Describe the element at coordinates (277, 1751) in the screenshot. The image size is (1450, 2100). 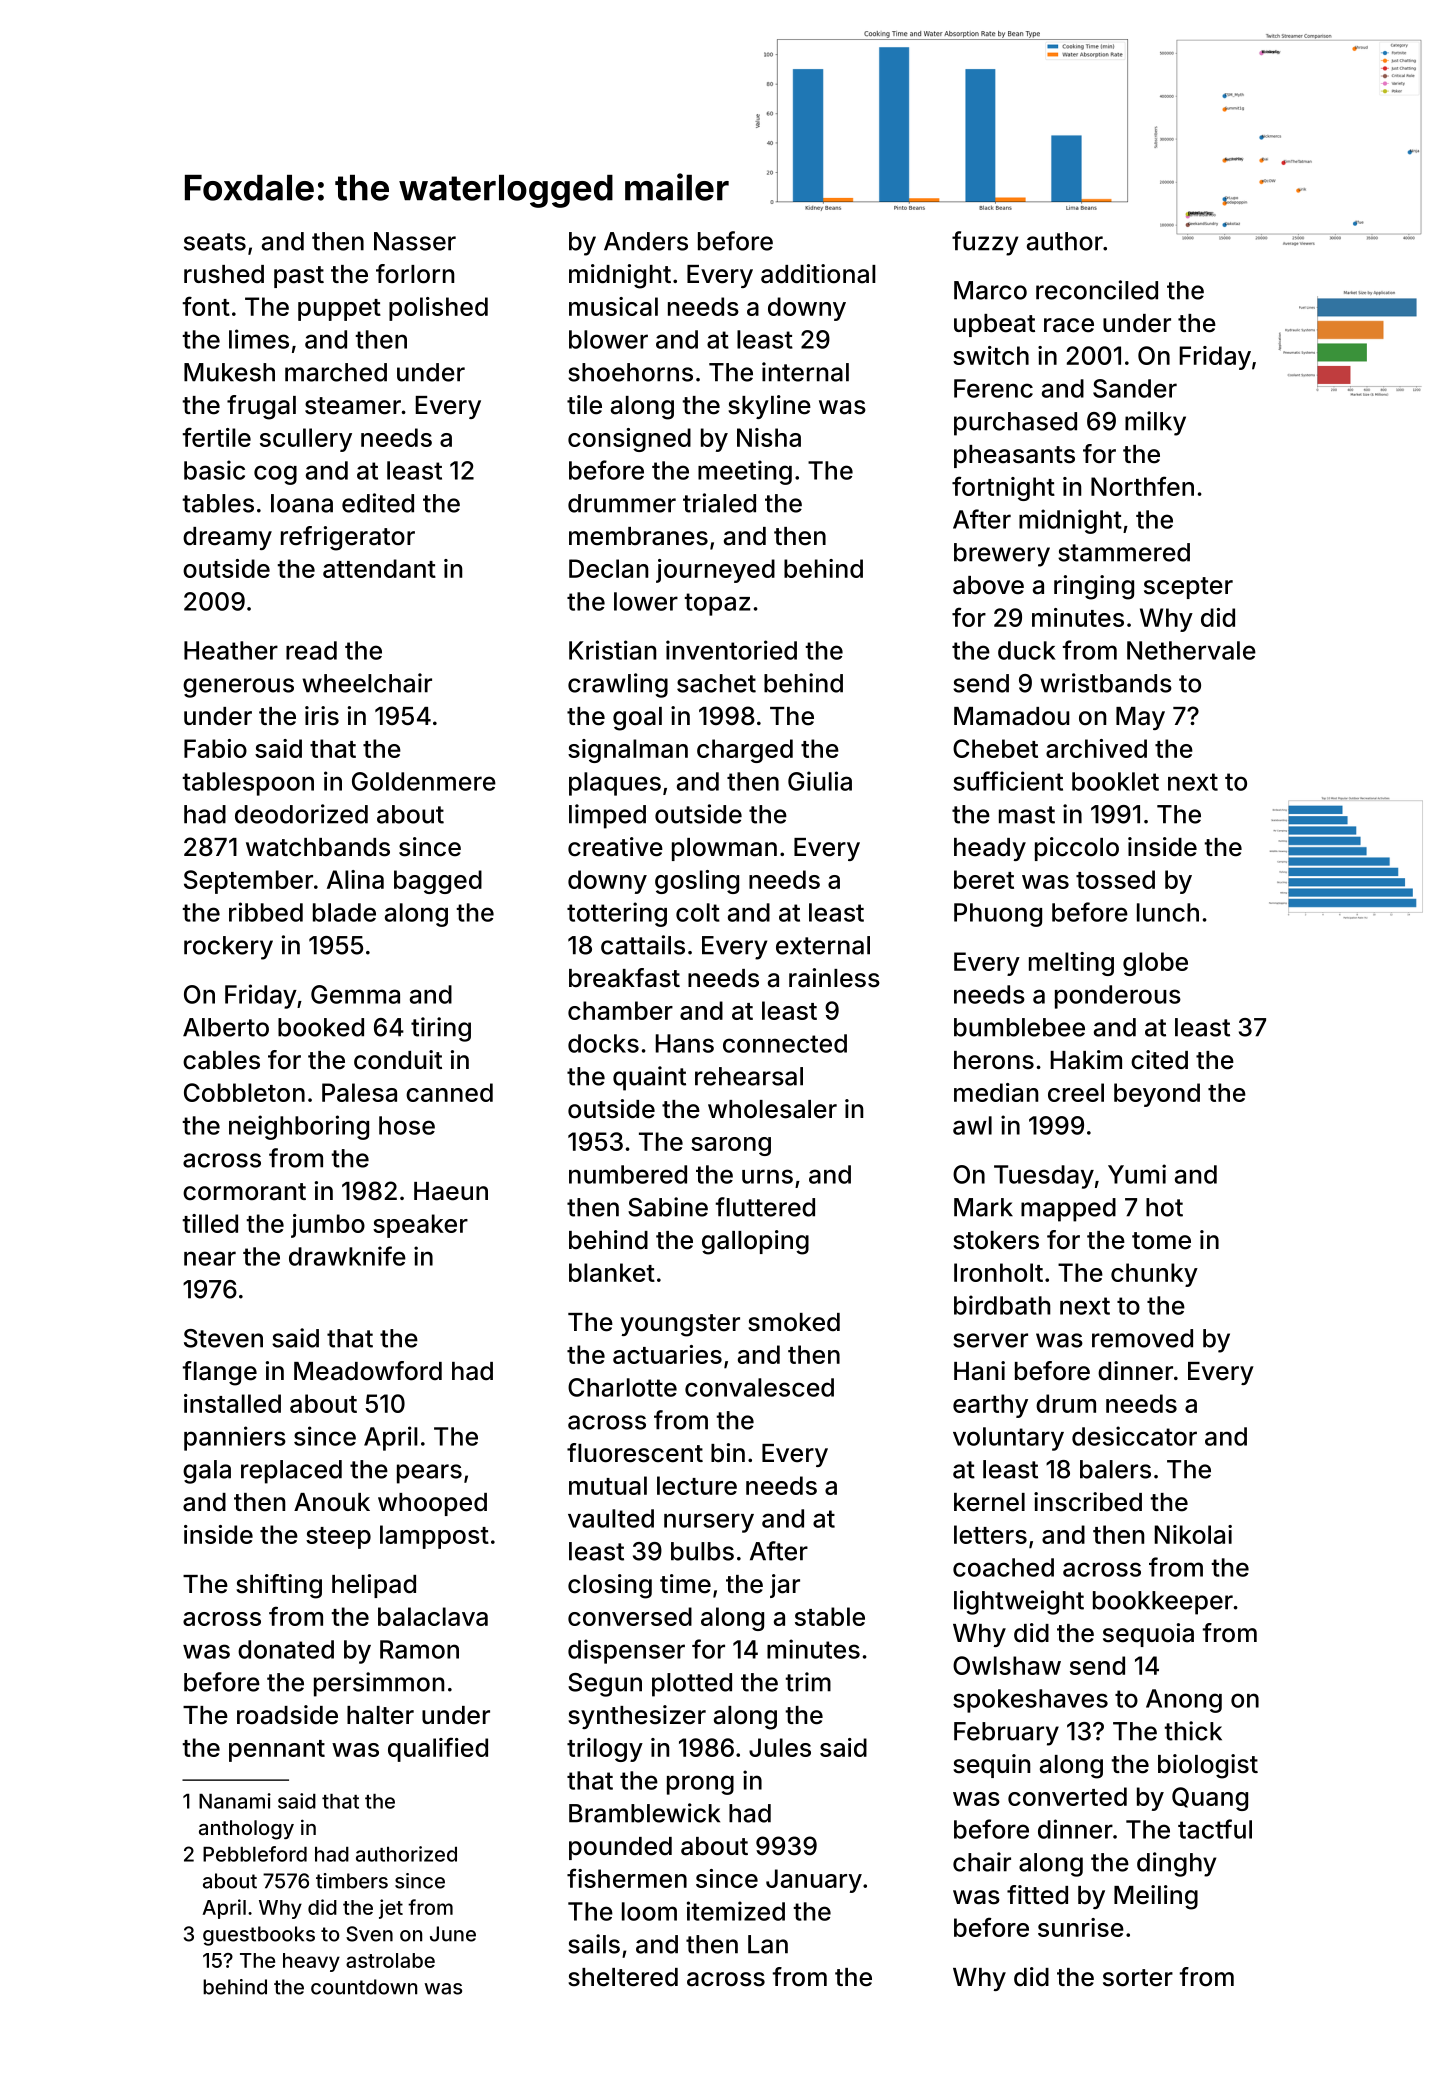
I see `pennant` at that location.
